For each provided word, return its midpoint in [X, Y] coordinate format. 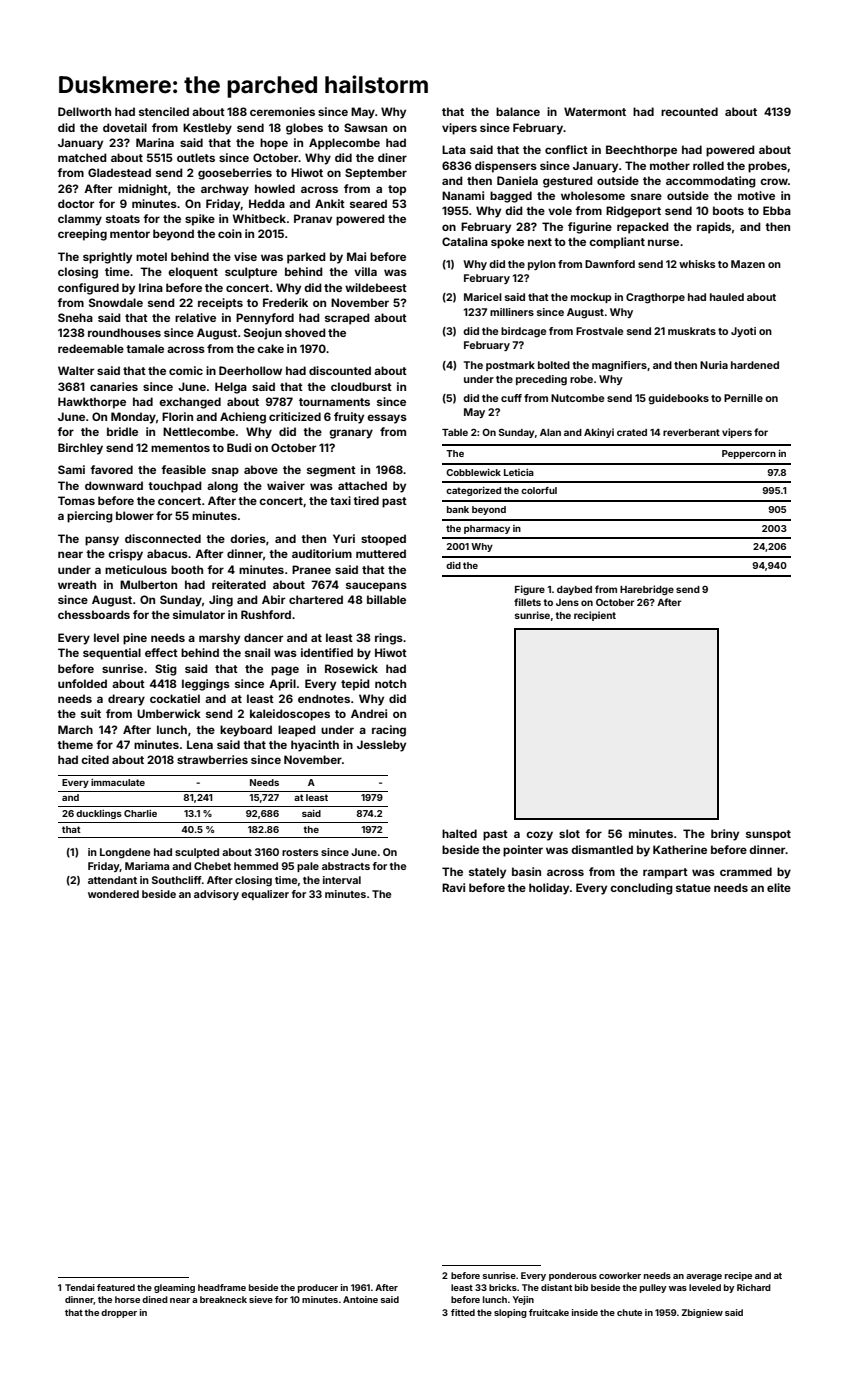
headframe [222, 1287]
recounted [689, 111]
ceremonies [282, 111]
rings [389, 639]
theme [75, 744]
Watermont [595, 111]
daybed [574, 590]
